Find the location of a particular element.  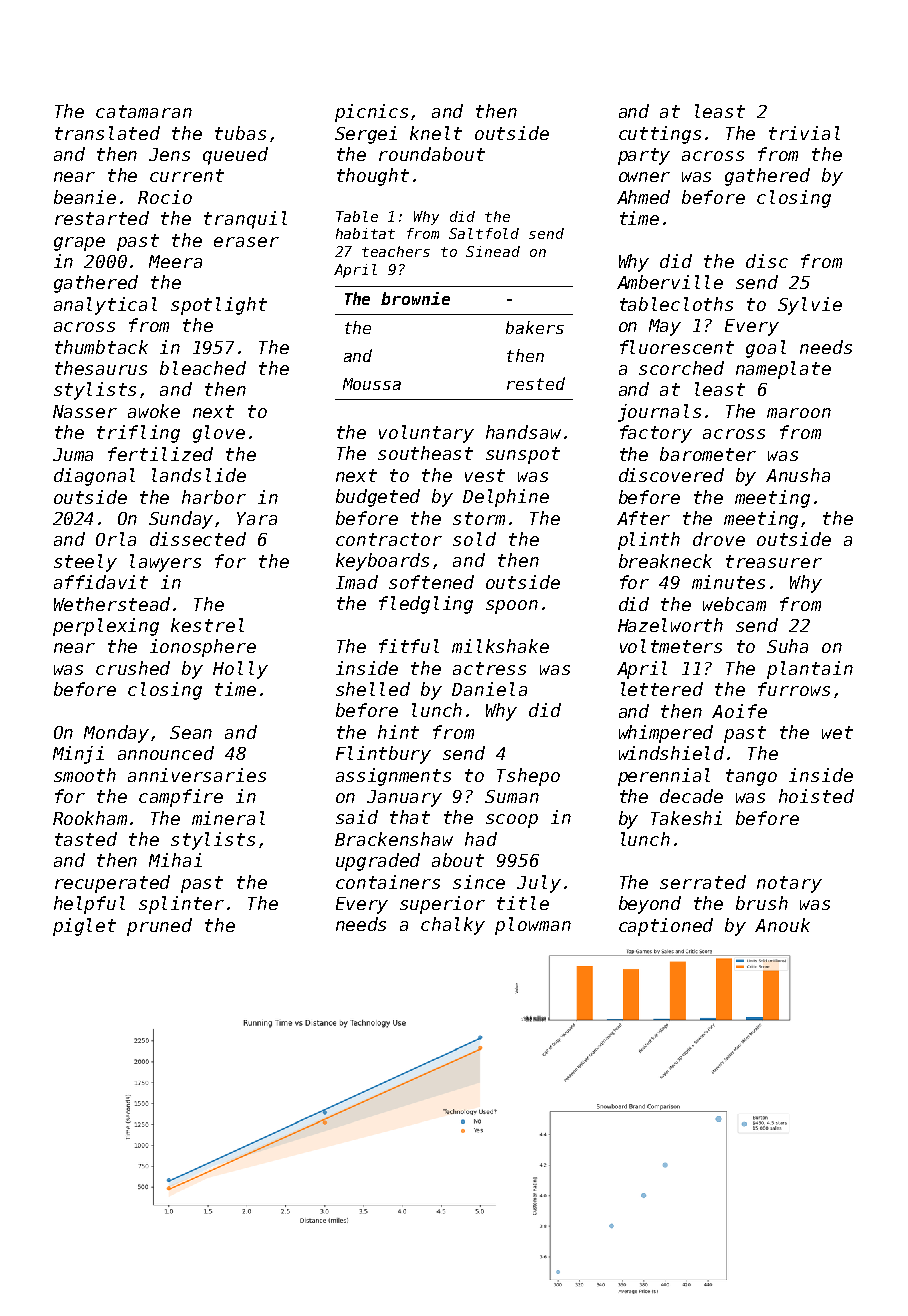

Anusha is located at coordinates (798, 475).
